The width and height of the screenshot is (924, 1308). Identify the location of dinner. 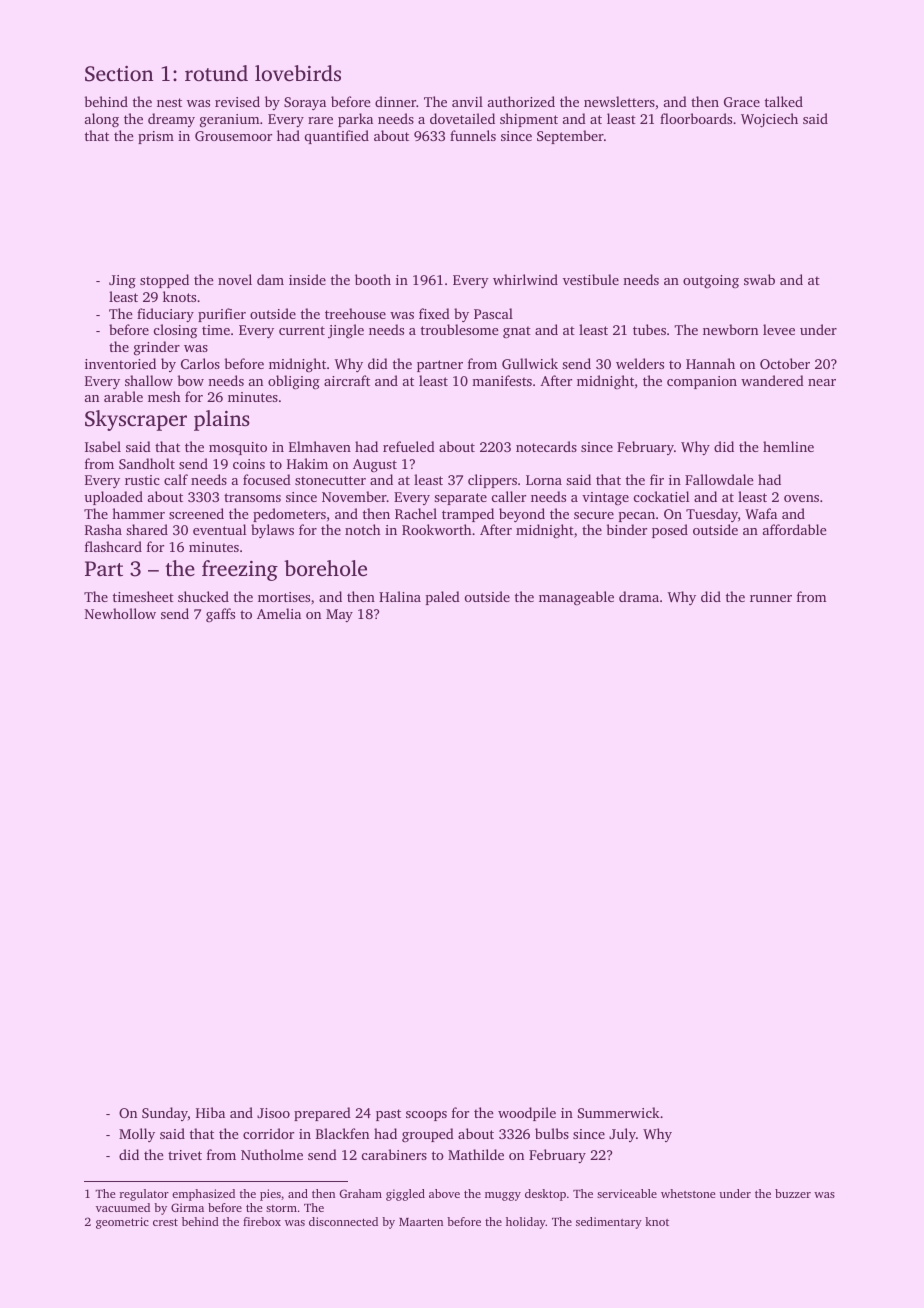
(395, 101).
